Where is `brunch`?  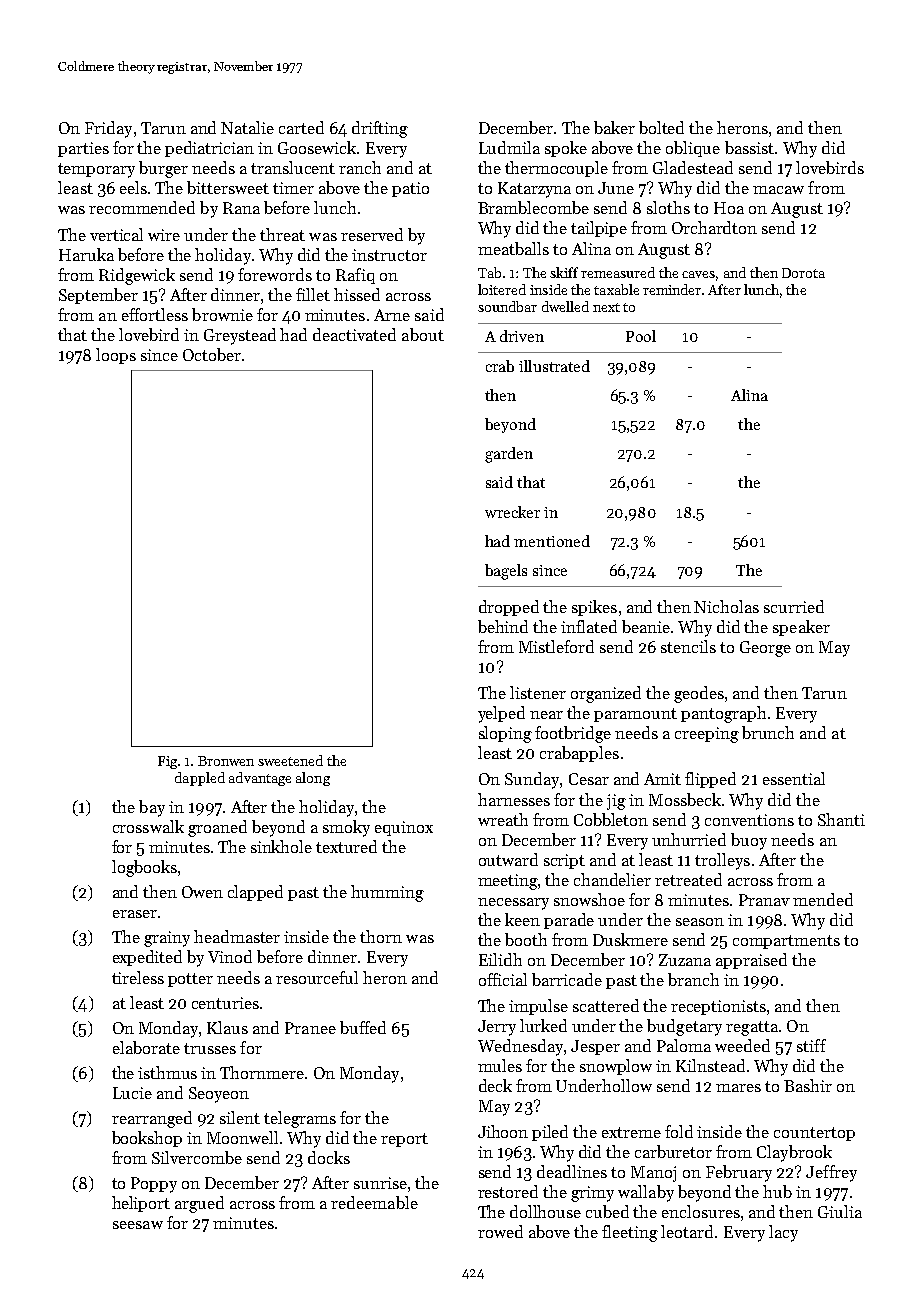
brunch is located at coordinates (768, 732).
